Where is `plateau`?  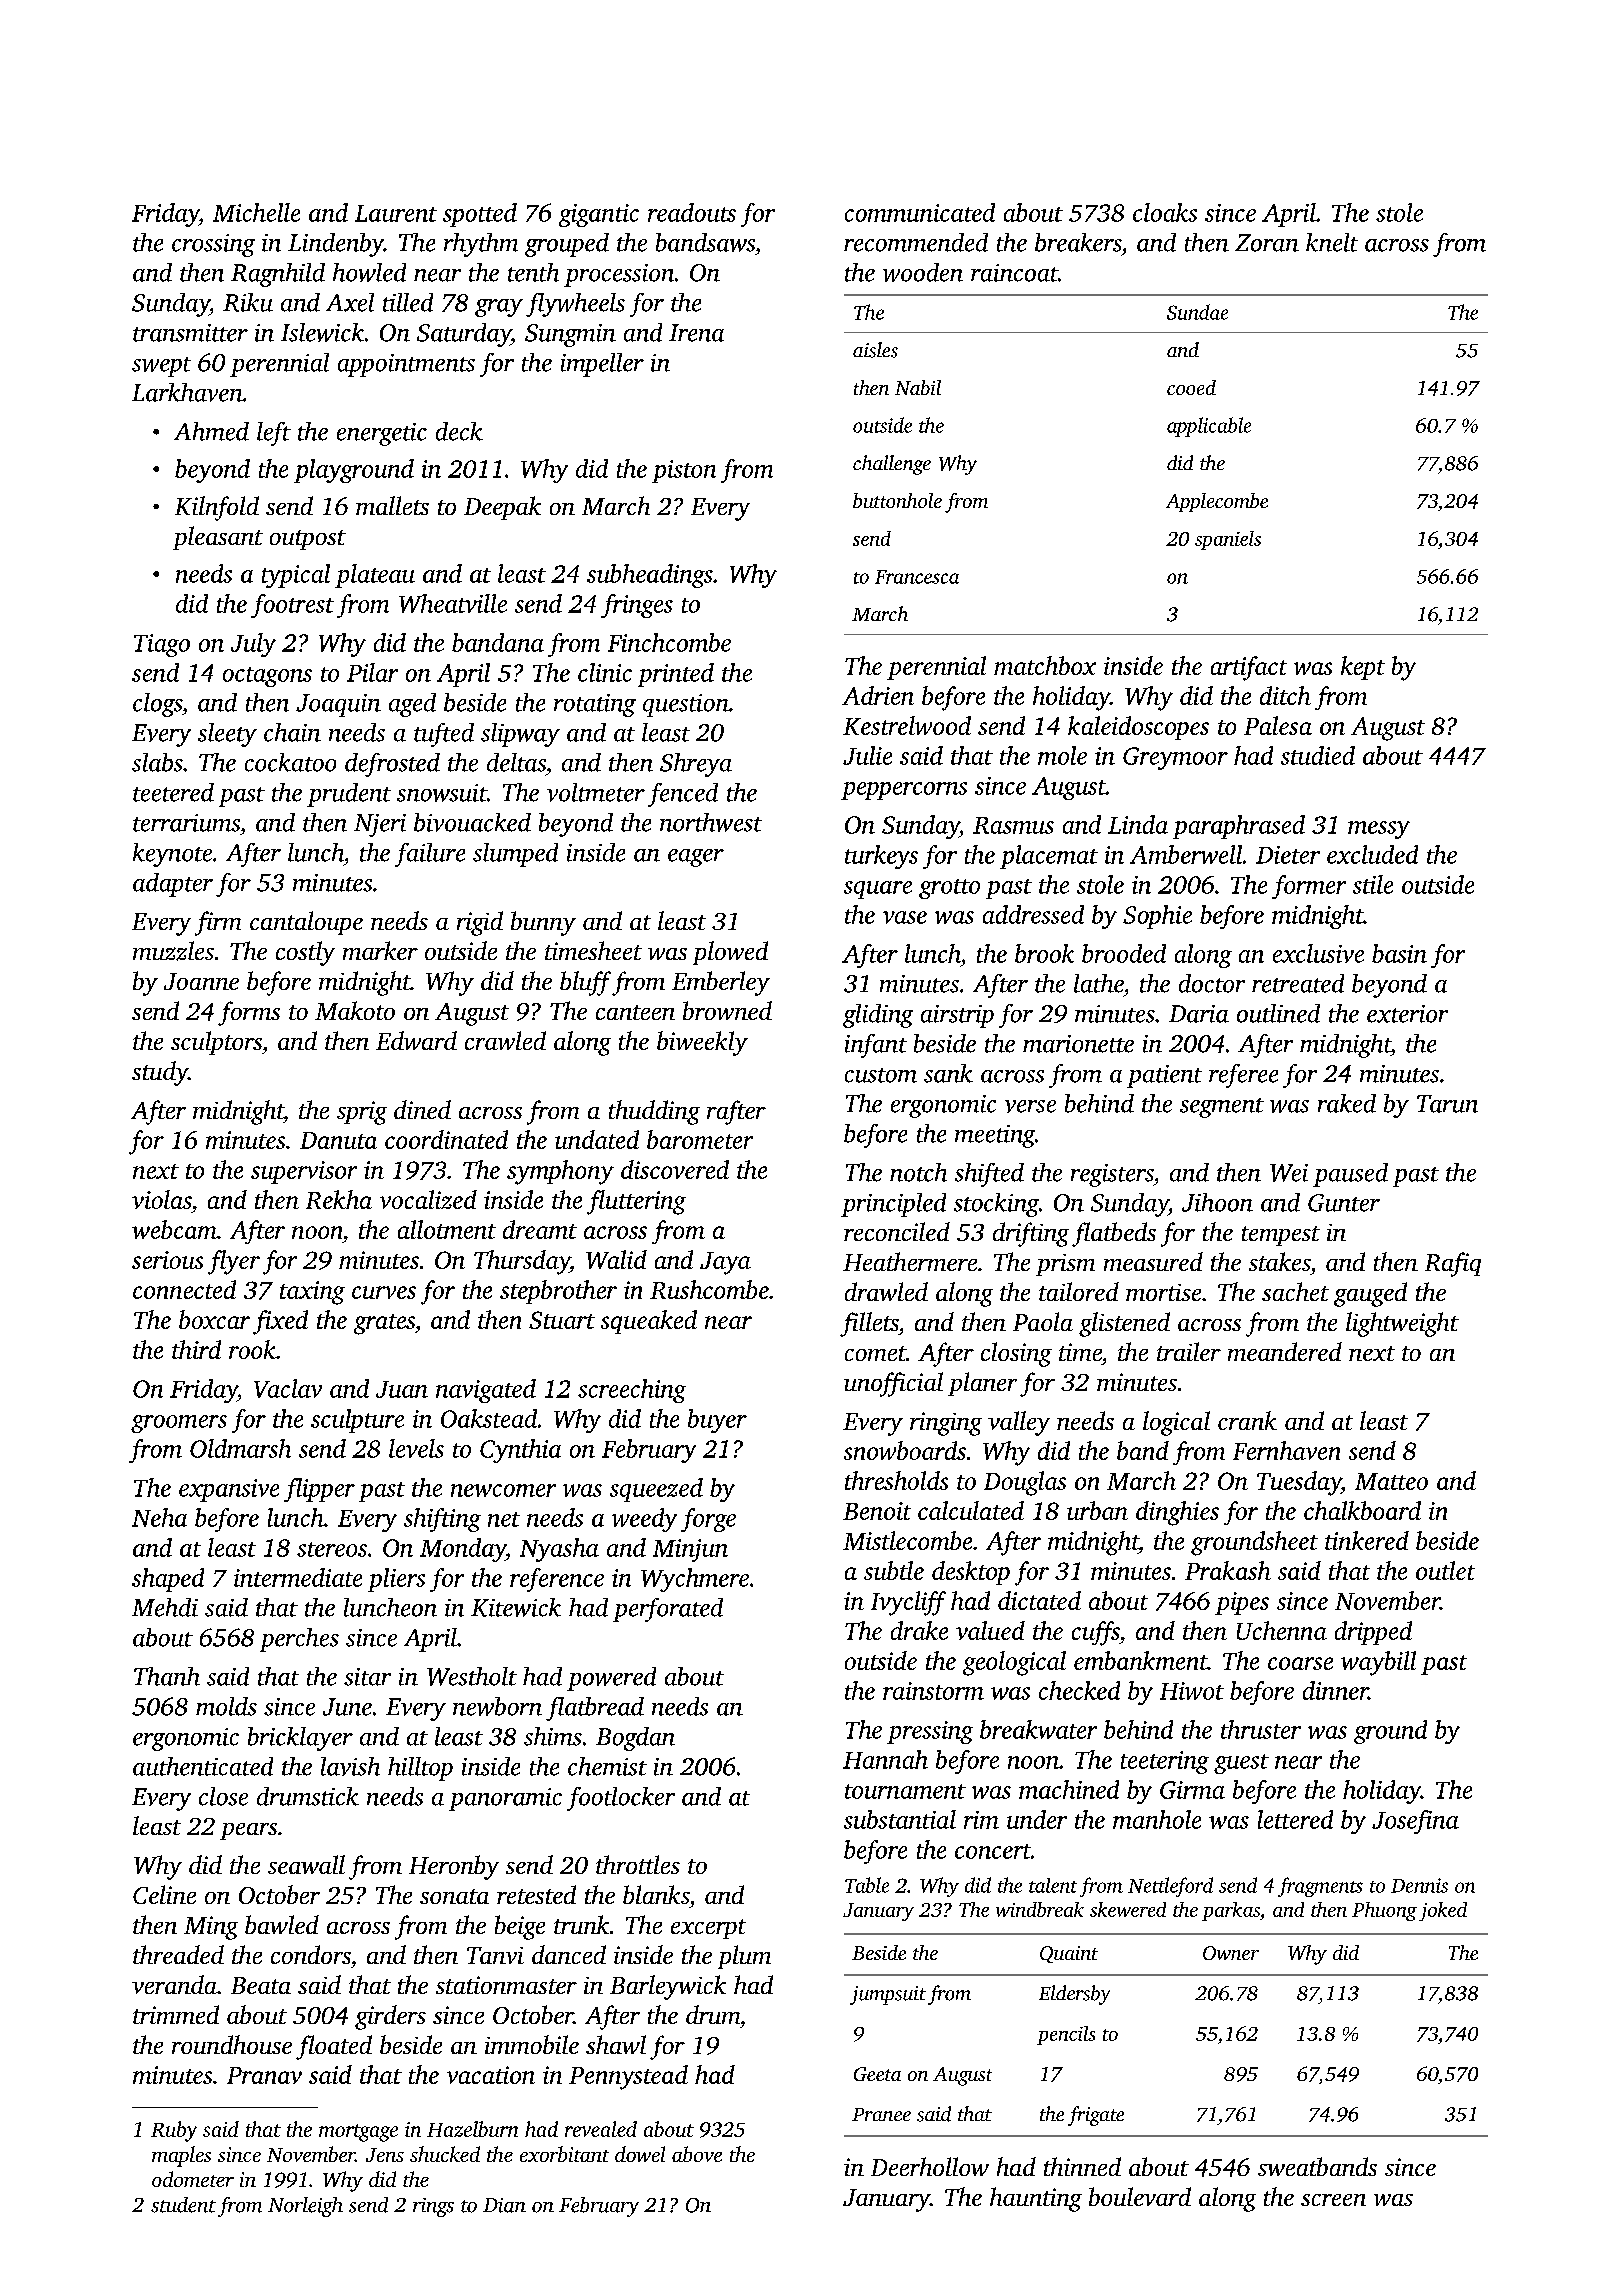
plateau is located at coordinates (375, 576).
